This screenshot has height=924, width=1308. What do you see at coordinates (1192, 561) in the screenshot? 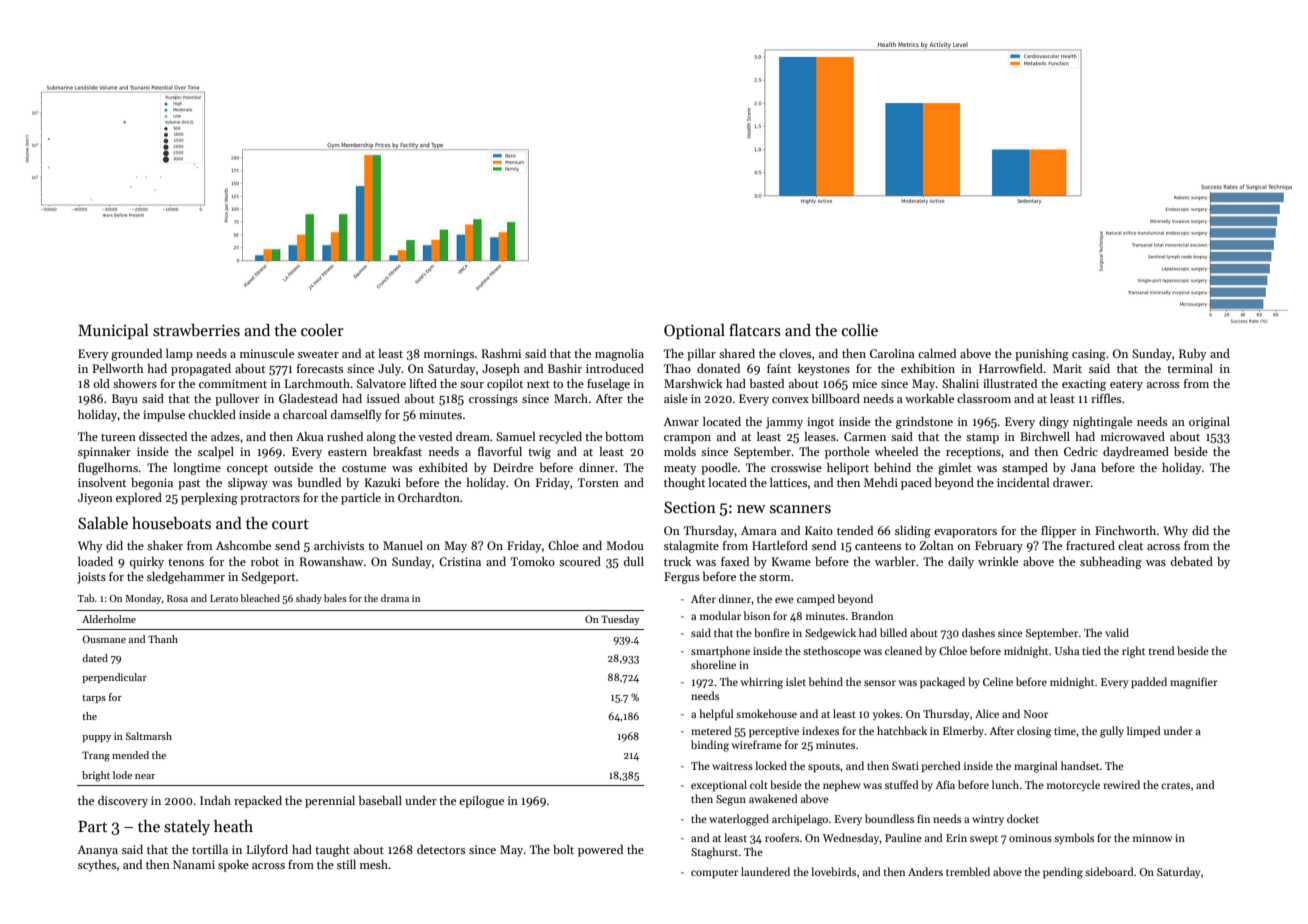
I see `debated` at bounding box center [1192, 561].
